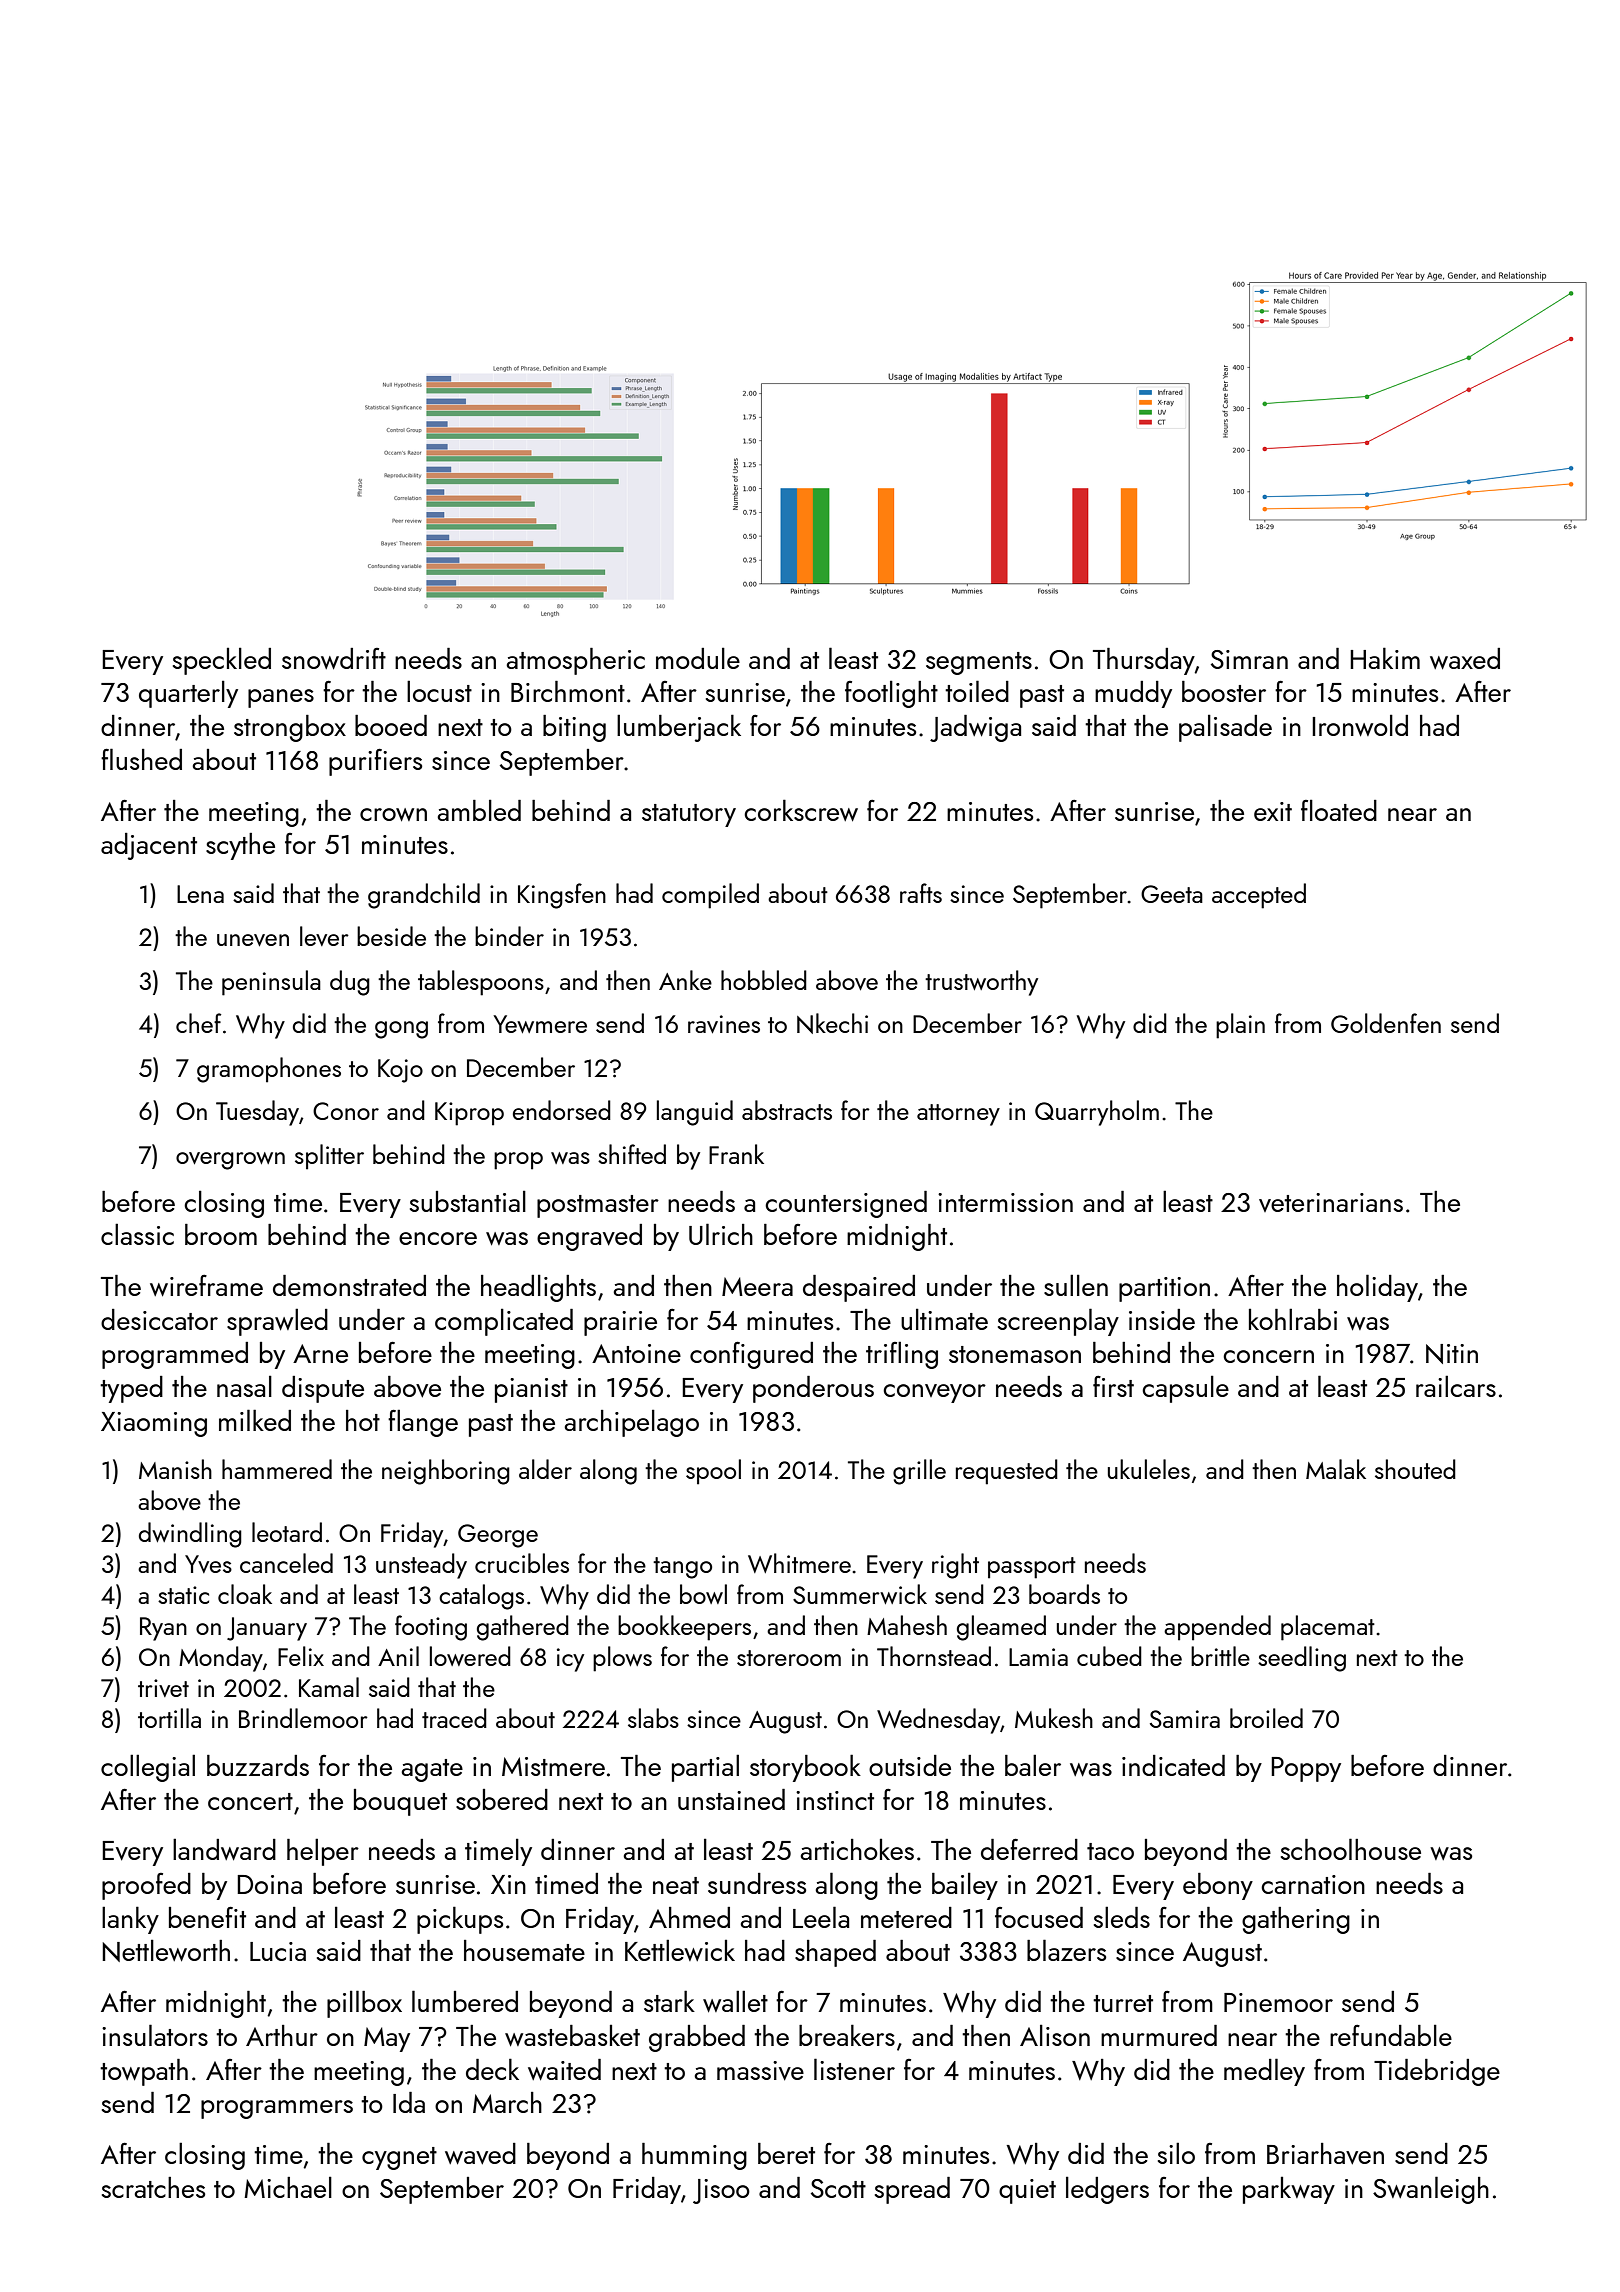 This page has width=1620, height=2292. What do you see at coordinates (847, 2035) in the page?
I see `breakers` at bounding box center [847, 2035].
